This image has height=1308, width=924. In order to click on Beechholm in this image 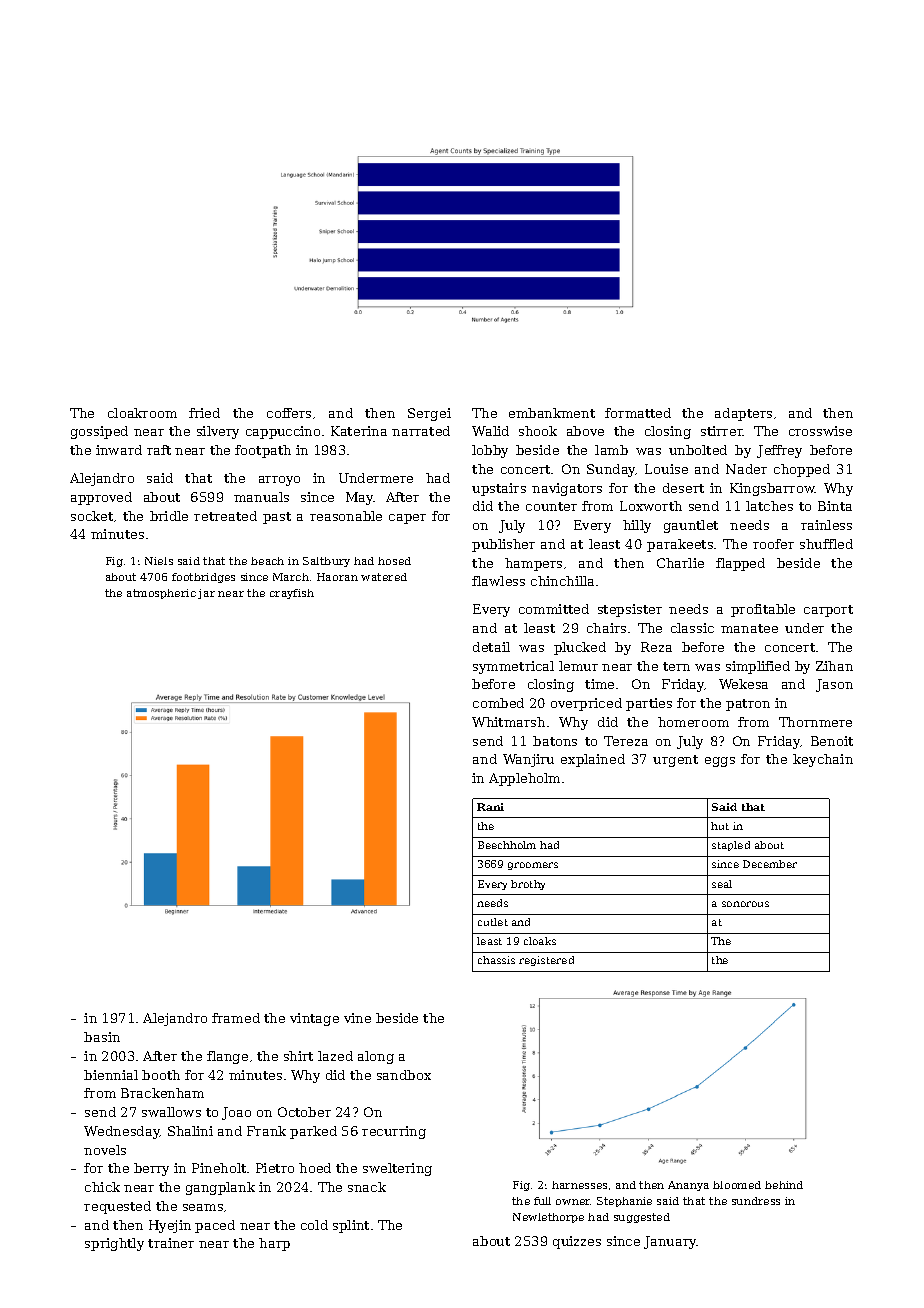, I will do `click(507, 845)`.
